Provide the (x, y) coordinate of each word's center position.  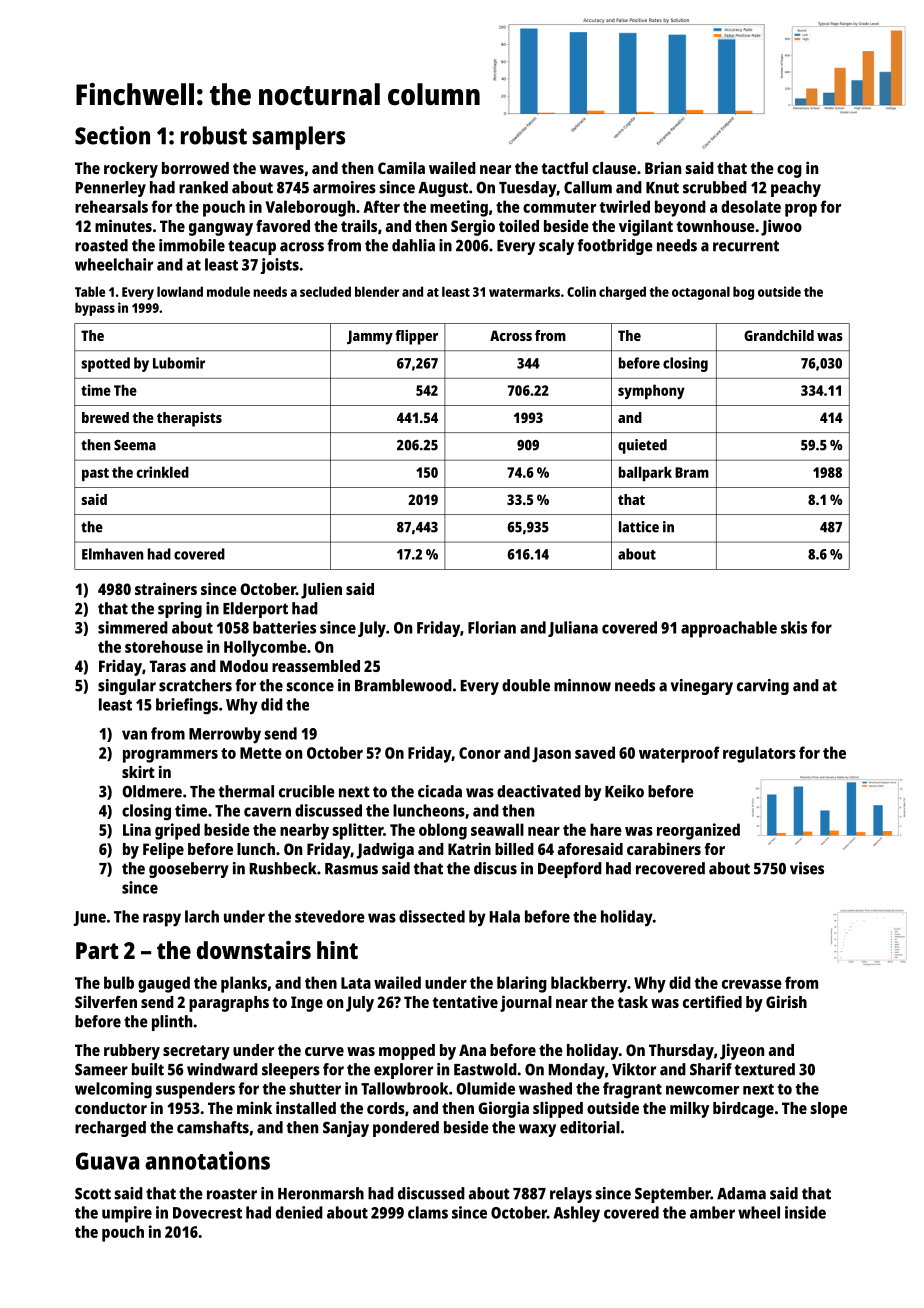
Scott (93, 1194)
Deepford (570, 870)
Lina (137, 829)
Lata (356, 983)
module (228, 291)
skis (794, 627)
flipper (416, 337)
